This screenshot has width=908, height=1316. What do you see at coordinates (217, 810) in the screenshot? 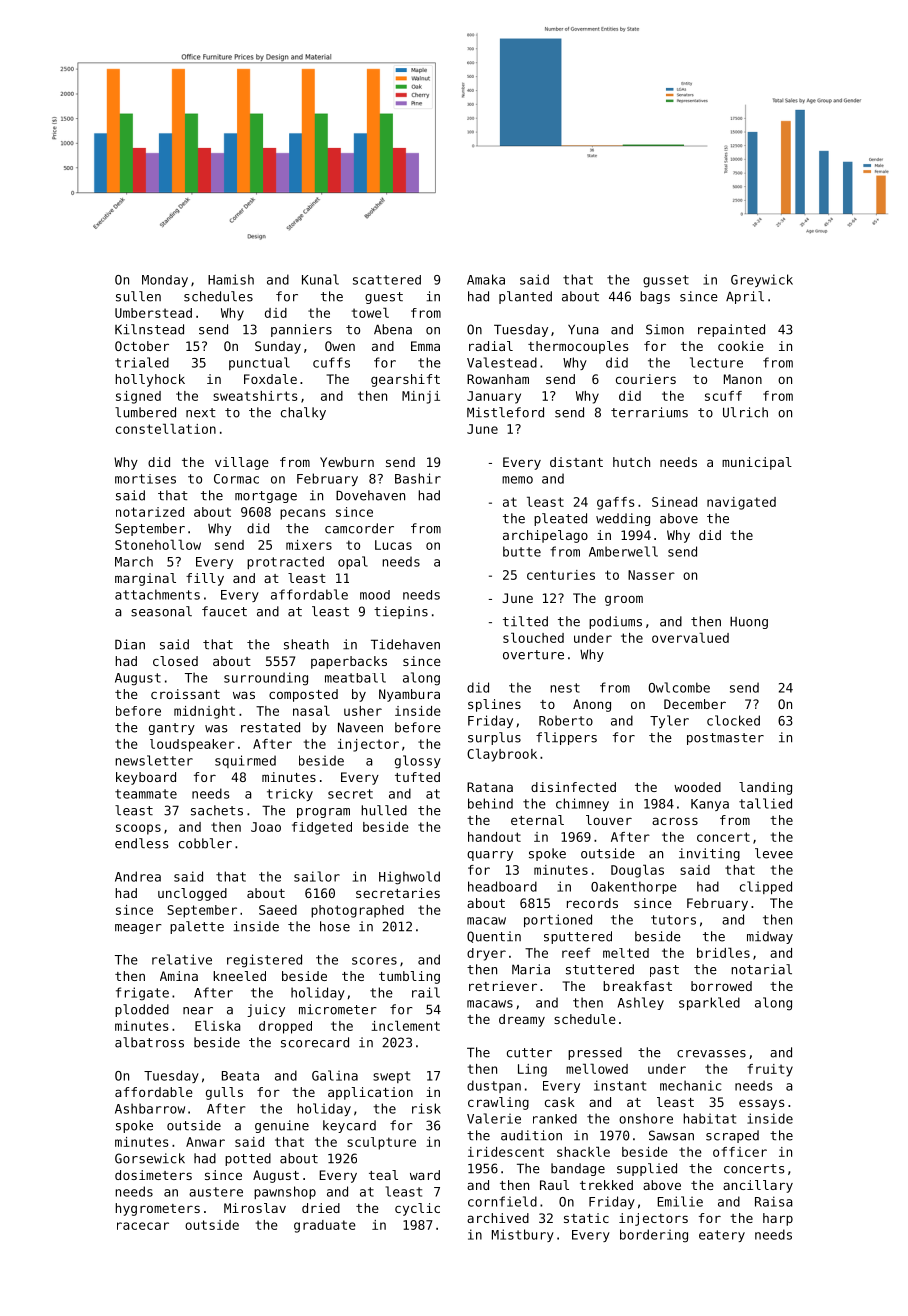
I see `sachets` at bounding box center [217, 810].
